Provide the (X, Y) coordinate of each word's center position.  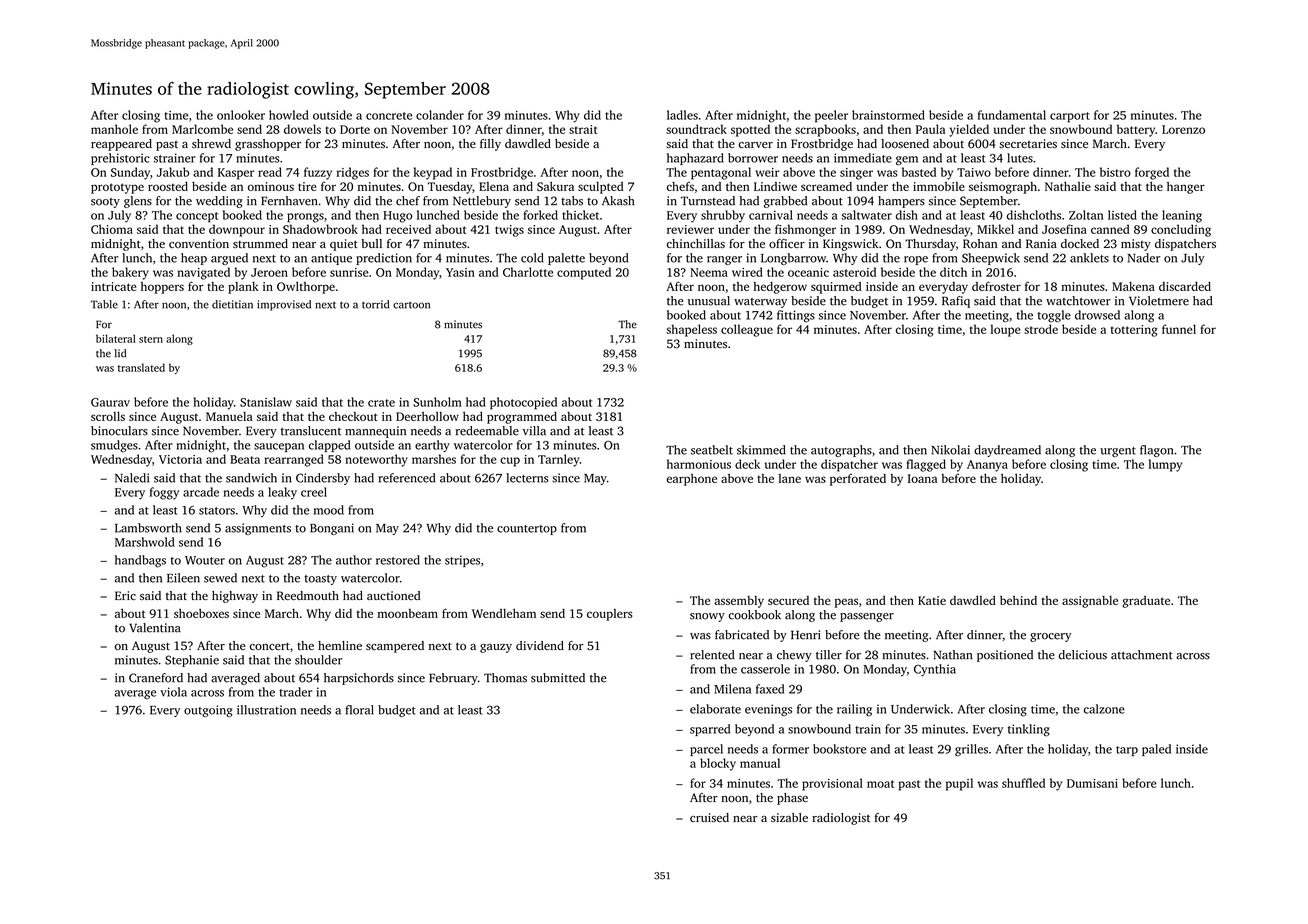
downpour (237, 230)
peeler (831, 116)
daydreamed (1007, 451)
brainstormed (888, 115)
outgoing (208, 711)
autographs (841, 451)
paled (1156, 750)
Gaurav (110, 402)
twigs (509, 231)
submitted (558, 678)
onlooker (241, 115)
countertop (527, 530)
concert (270, 646)
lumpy (1165, 465)
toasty (320, 580)
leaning (1182, 216)
